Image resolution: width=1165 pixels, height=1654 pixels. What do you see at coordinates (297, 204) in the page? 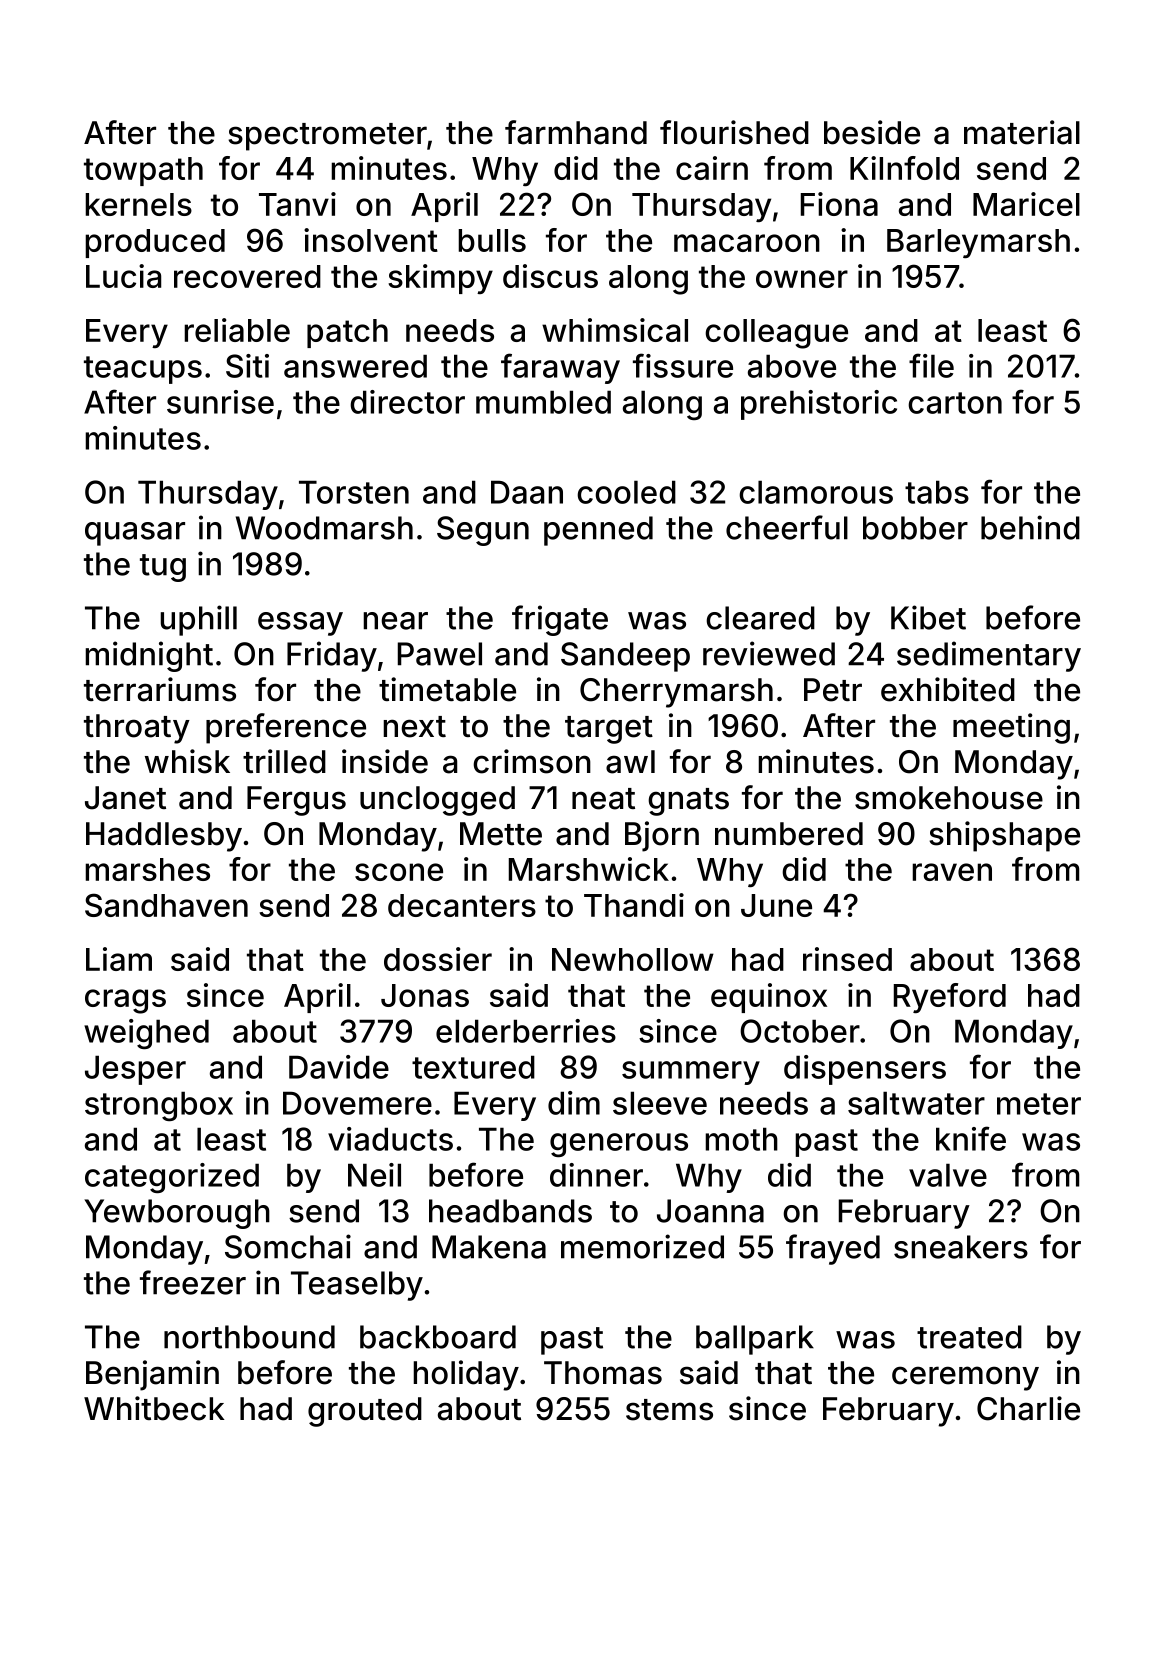
I see `Tanvi` at bounding box center [297, 204].
